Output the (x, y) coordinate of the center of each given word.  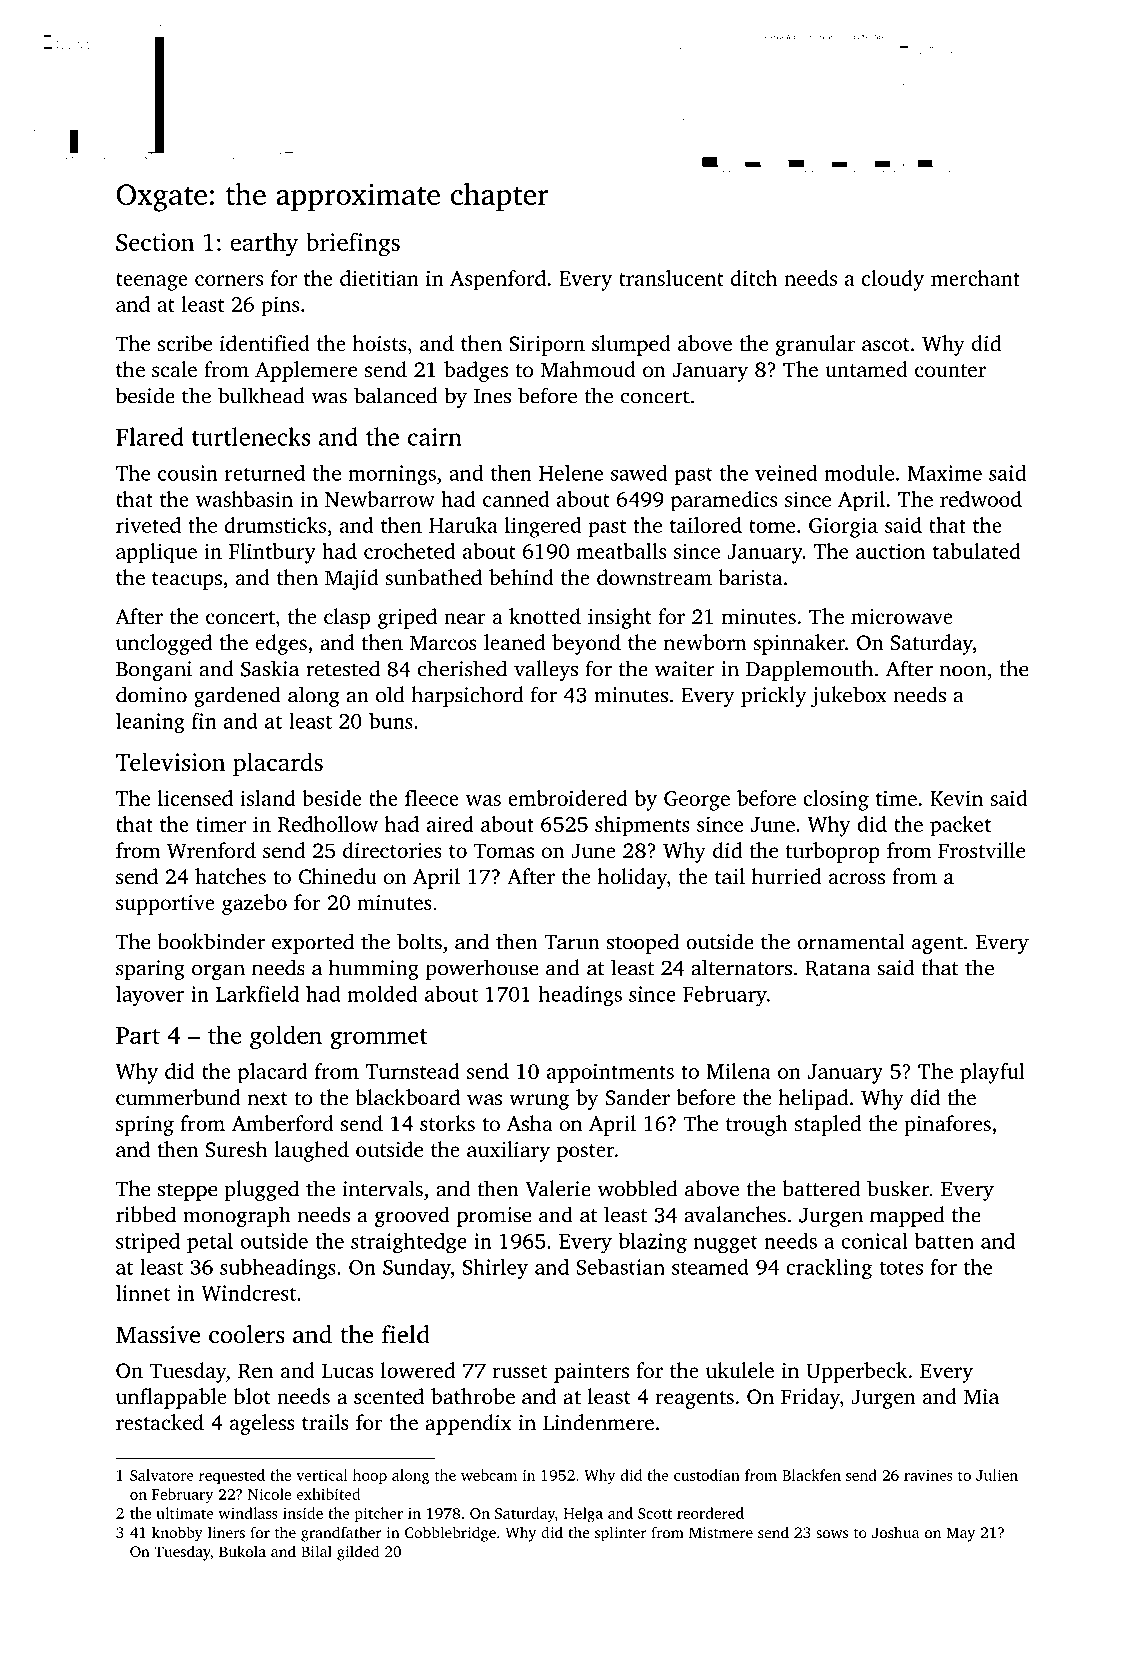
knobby (177, 1534)
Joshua (896, 1532)
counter (950, 370)
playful (992, 1073)
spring (145, 1126)
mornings (392, 475)
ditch (754, 278)
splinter (621, 1534)
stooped (643, 943)
